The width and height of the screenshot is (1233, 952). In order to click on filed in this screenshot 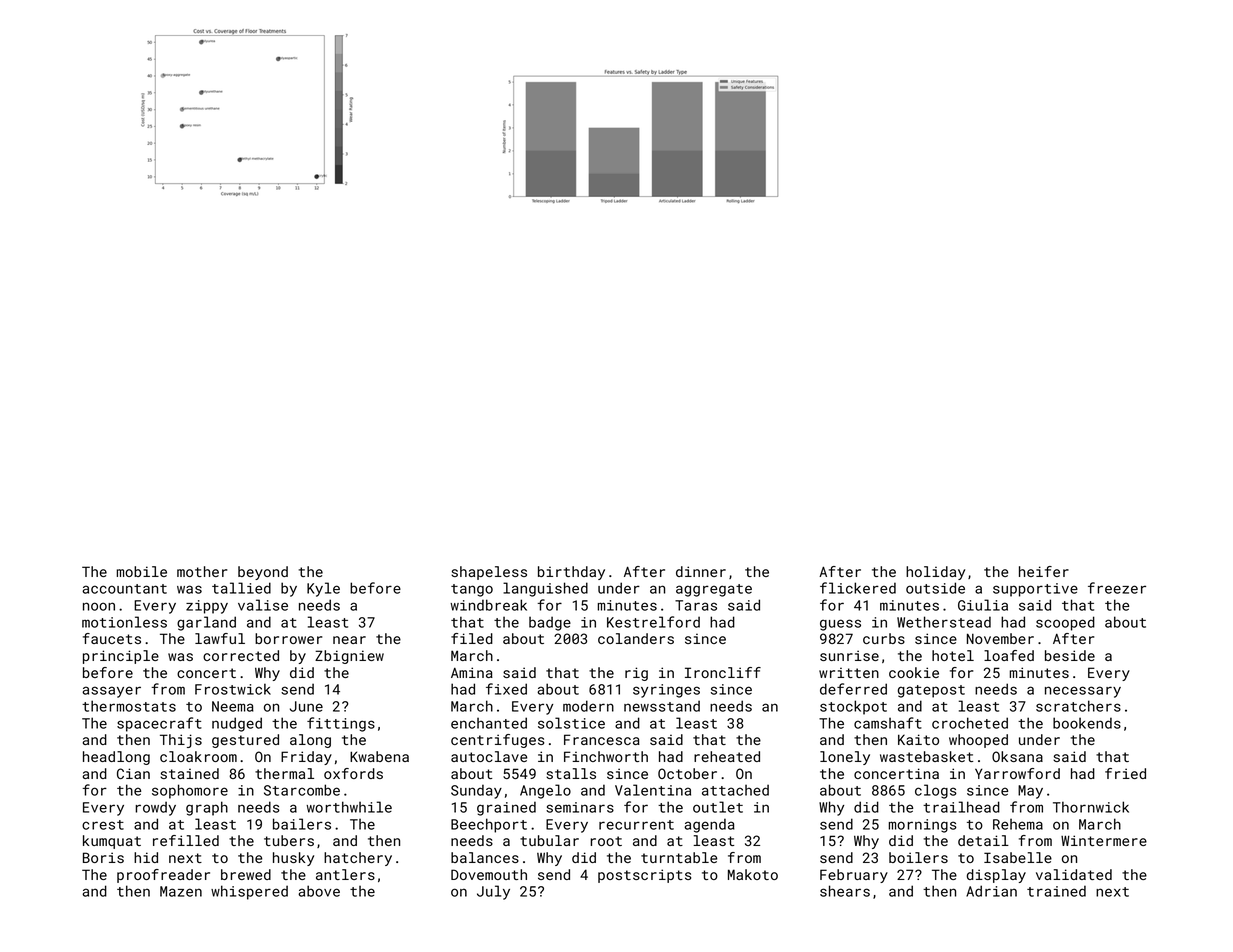, I will do `click(472, 638)`.
